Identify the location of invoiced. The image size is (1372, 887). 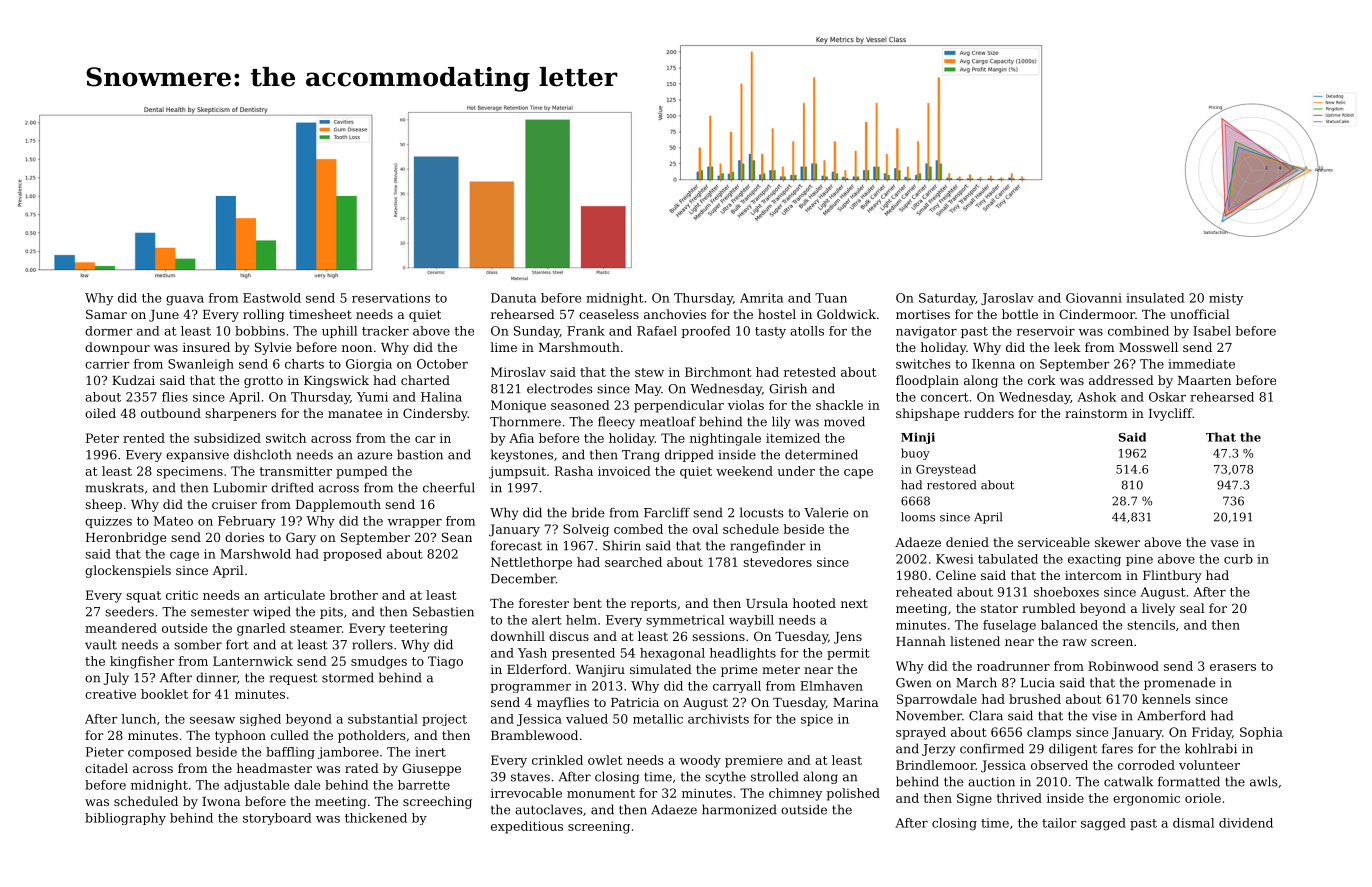
(624, 471).
